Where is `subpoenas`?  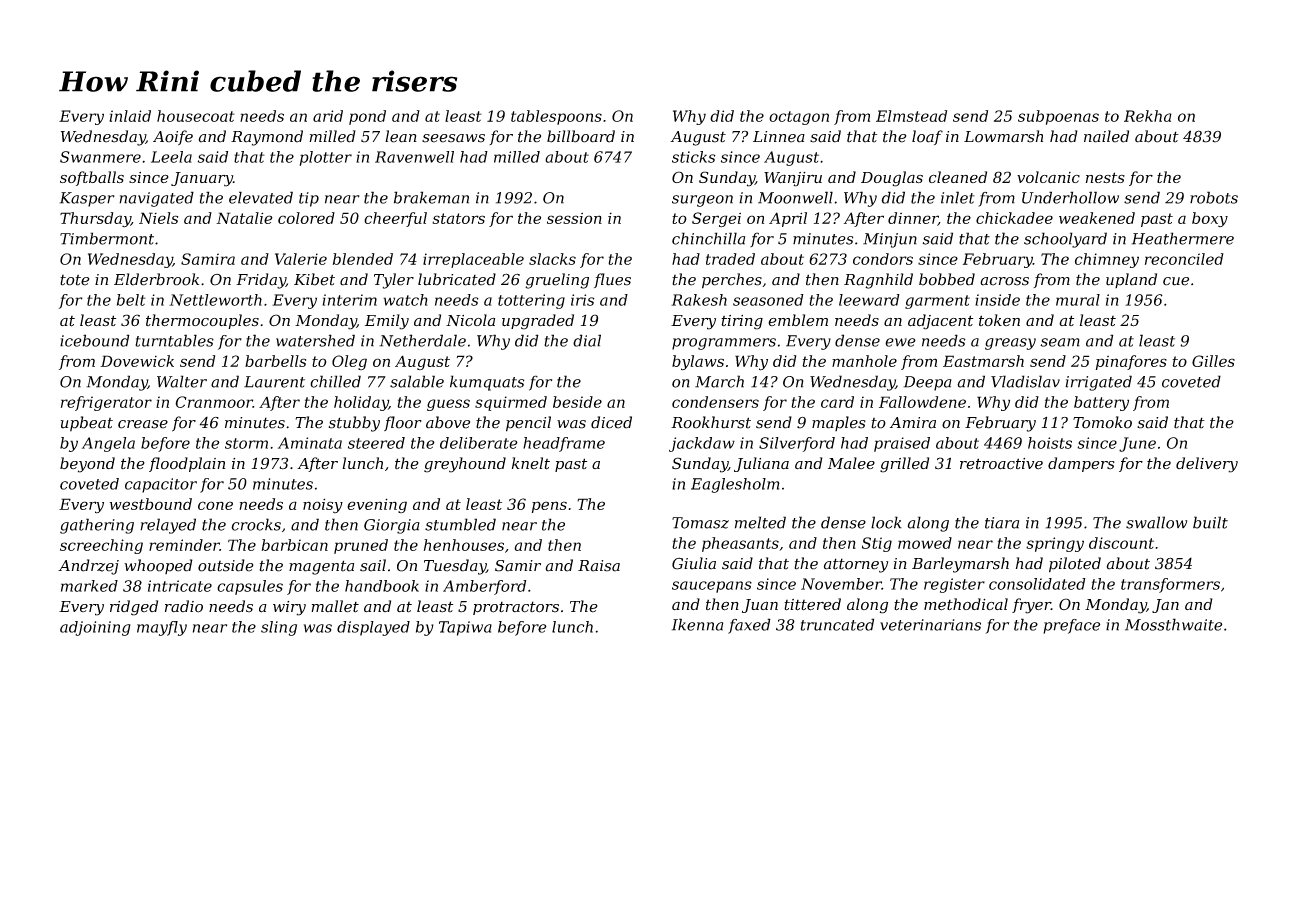 subpoenas is located at coordinates (1058, 117).
